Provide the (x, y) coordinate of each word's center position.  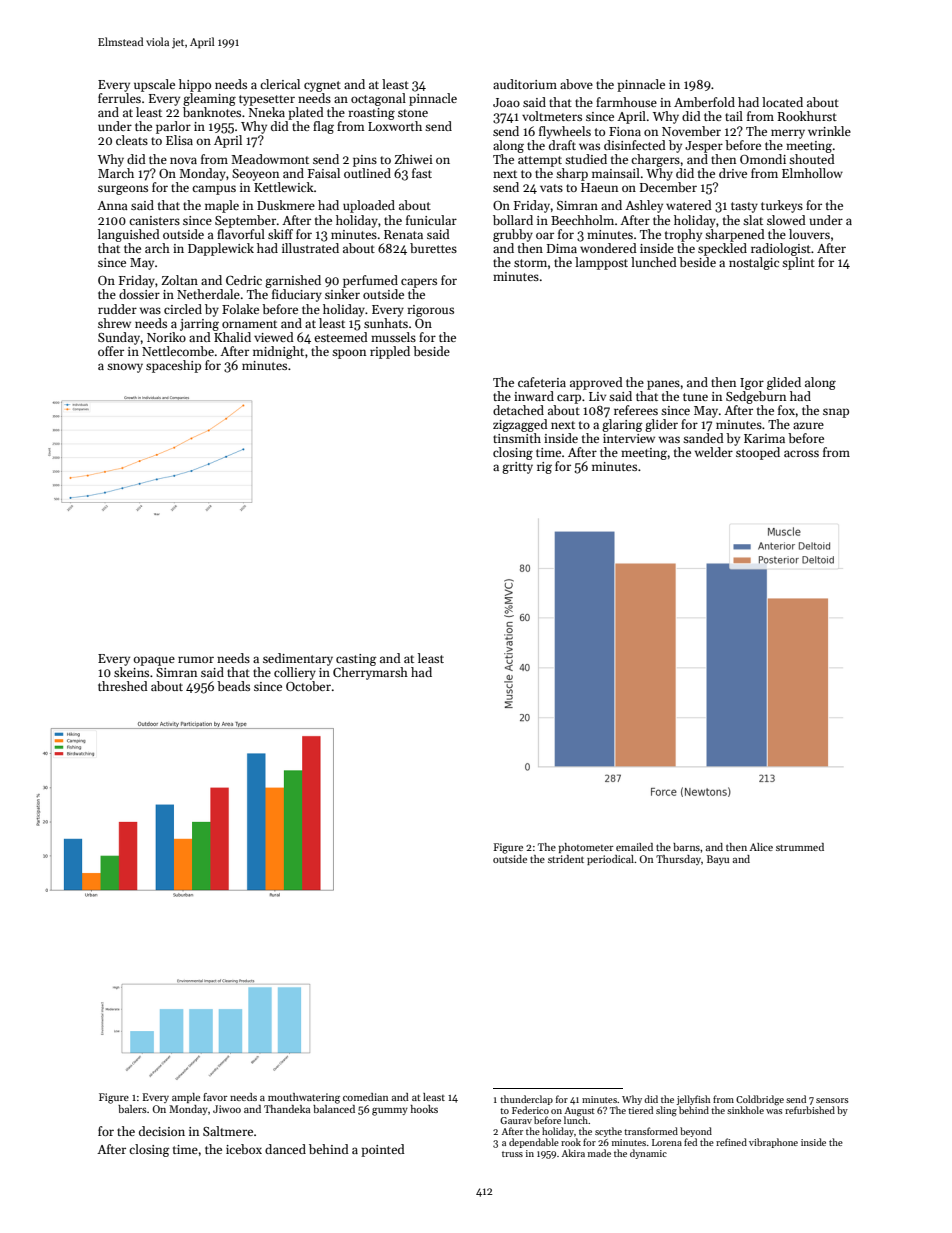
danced (285, 1149)
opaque (154, 661)
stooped (758, 453)
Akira (573, 1153)
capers (419, 283)
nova (183, 160)
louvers (809, 234)
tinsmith (517, 438)
